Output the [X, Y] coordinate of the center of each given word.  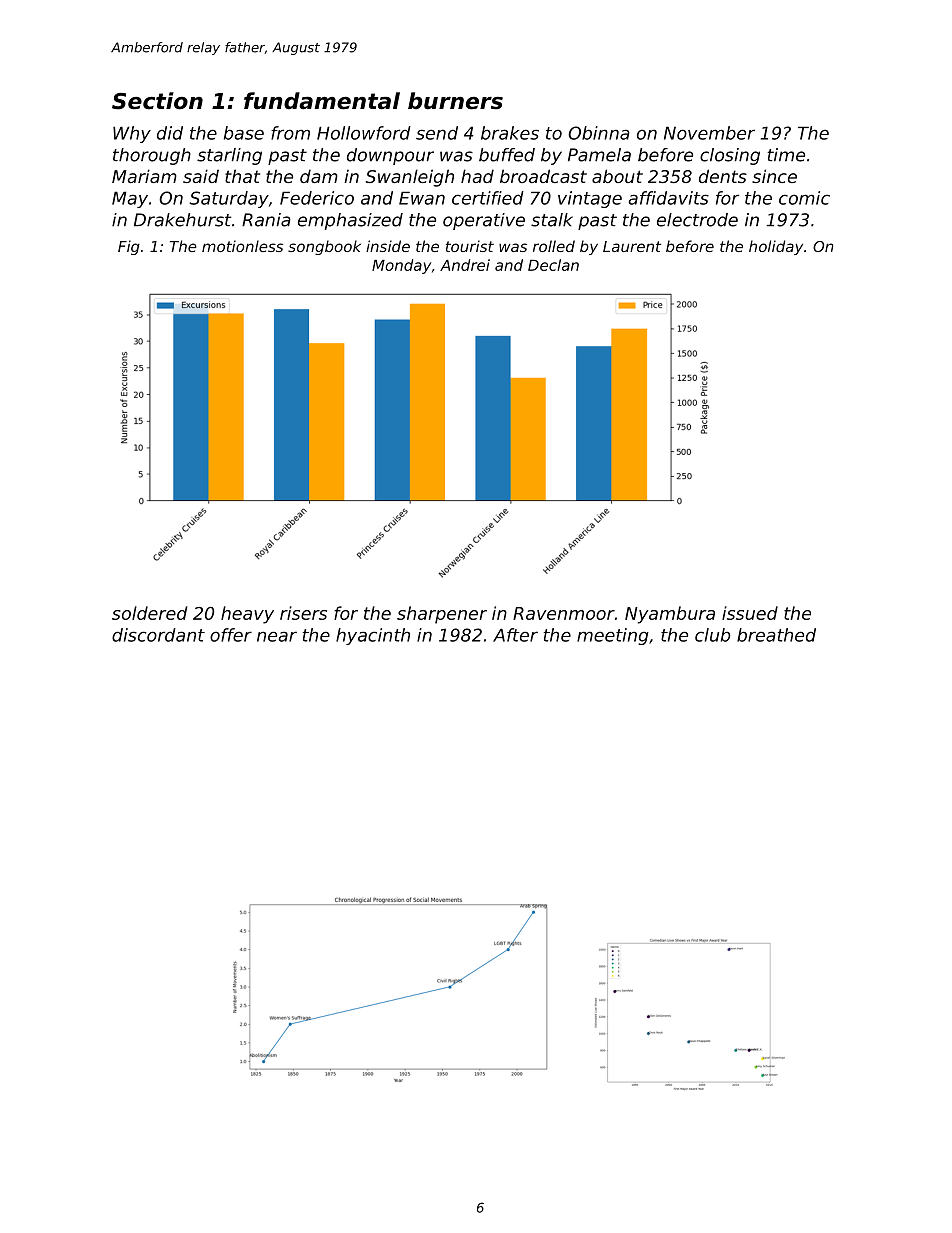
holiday [776, 247]
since [774, 176]
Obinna [599, 133]
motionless [242, 246]
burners [455, 101]
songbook [324, 247]
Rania [266, 220]
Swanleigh [410, 178]
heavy [247, 615]
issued [750, 613]
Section [157, 101]
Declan [553, 265]
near [277, 636]
